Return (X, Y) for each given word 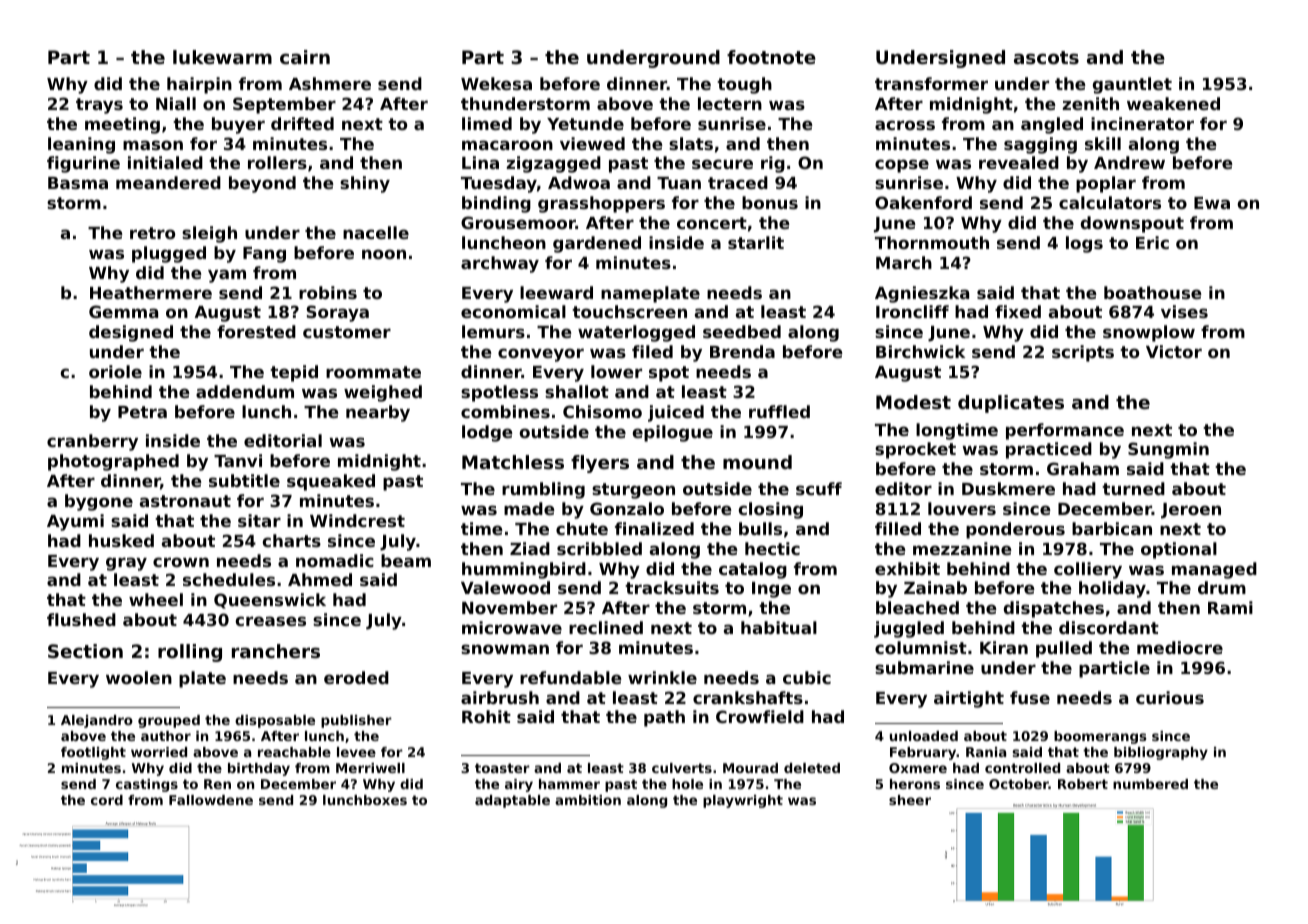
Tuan (679, 183)
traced (738, 182)
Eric (1152, 242)
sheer (910, 800)
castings (147, 785)
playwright (743, 801)
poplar (1106, 184)
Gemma (123, 311)
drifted (302, 123)
